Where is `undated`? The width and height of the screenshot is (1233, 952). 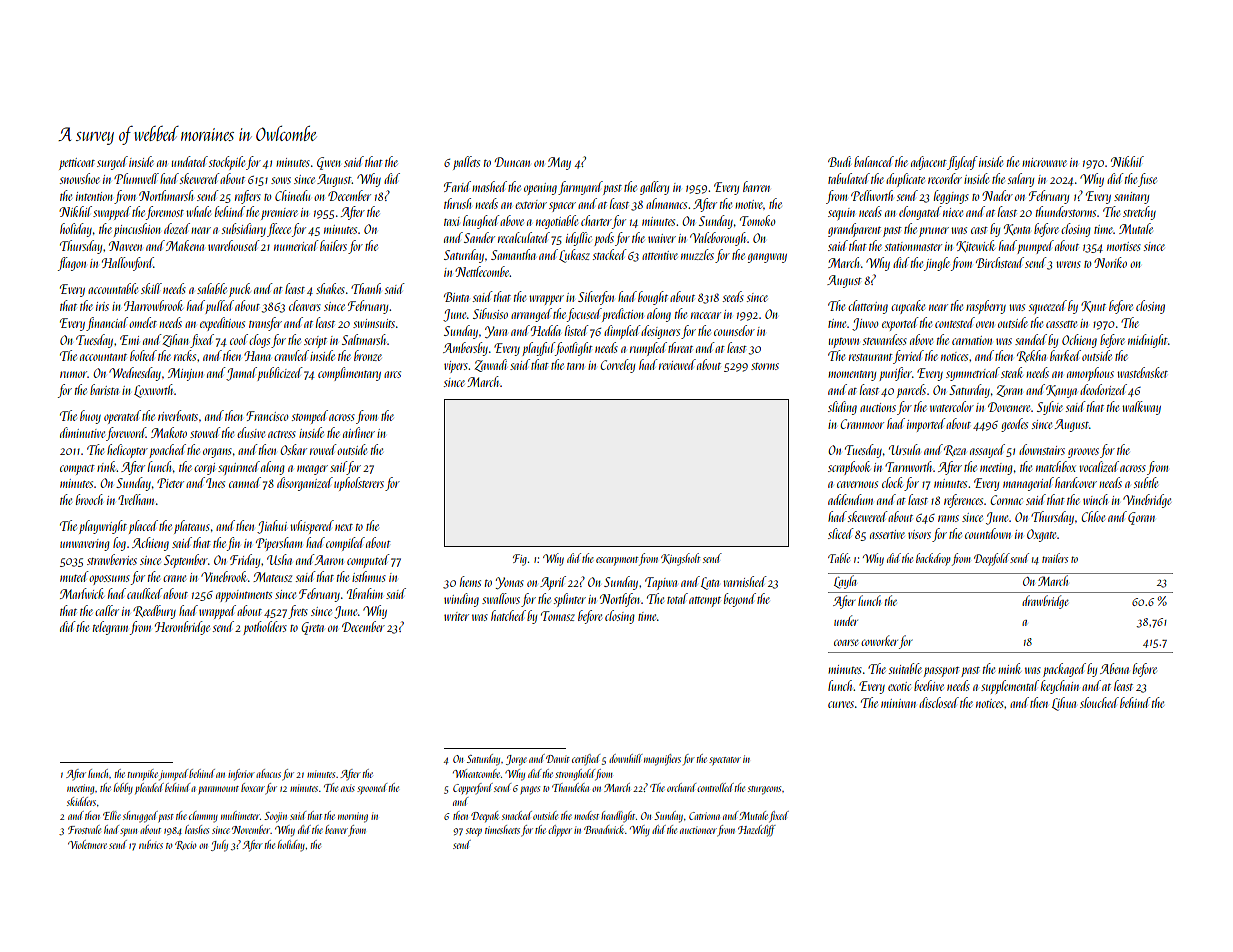 undated is located at coordinates (190, 161).
